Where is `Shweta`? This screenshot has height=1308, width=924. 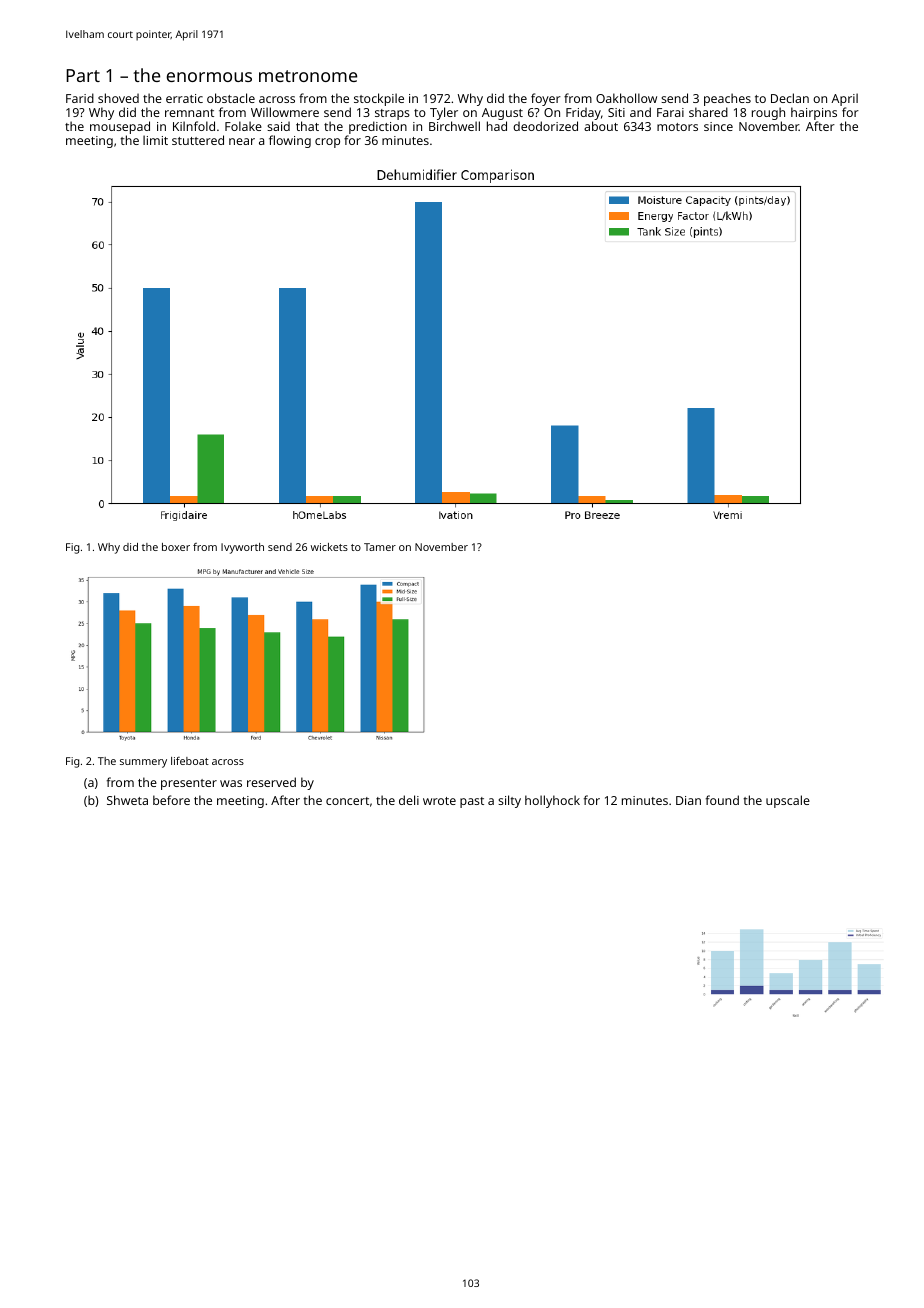
Shweta is located at coordinates (127, 800).
